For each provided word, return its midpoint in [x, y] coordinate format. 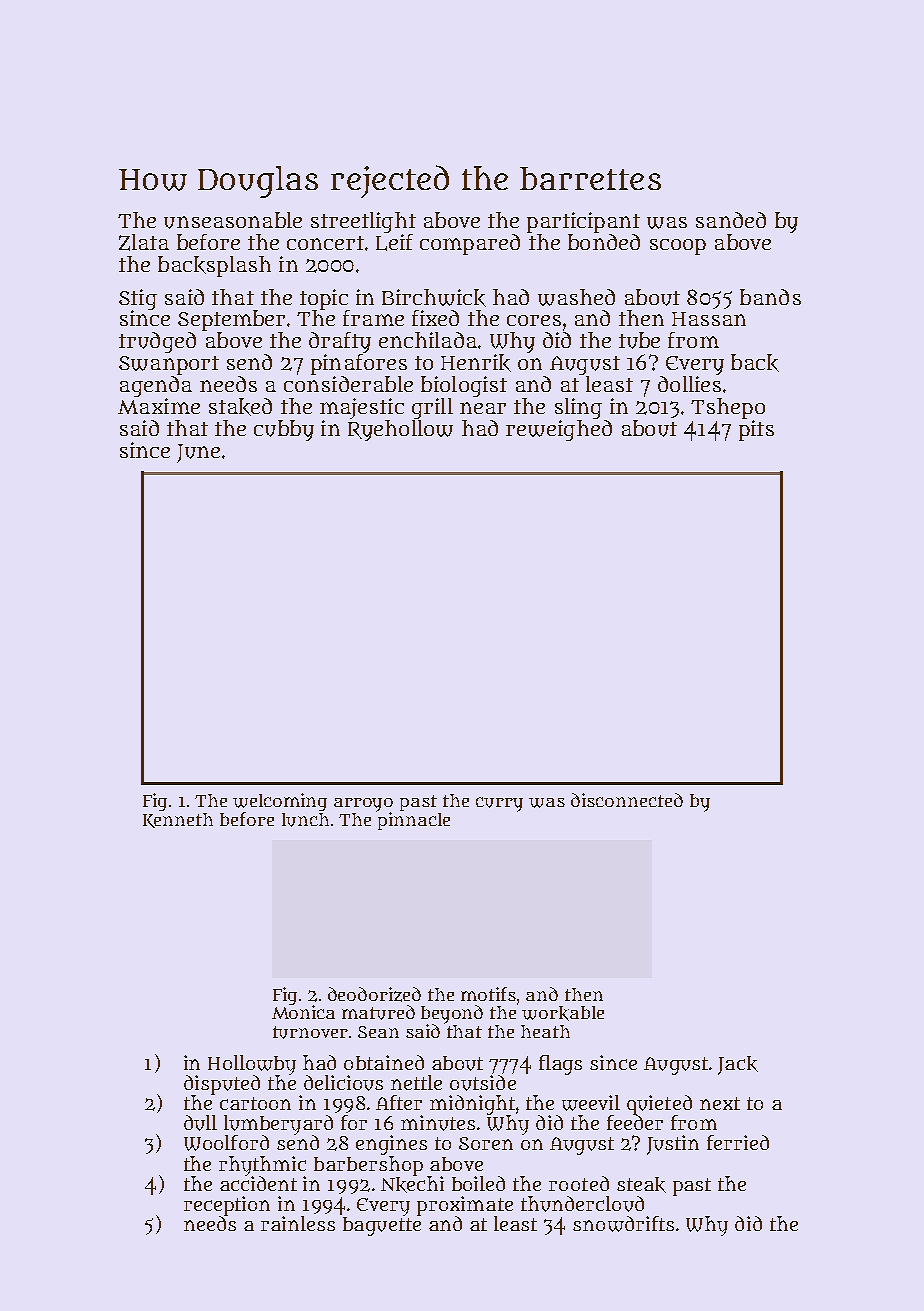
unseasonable [233, 220]
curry [499, 804]
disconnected [627, 800]
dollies [689, 384]
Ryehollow [400, 430]
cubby [284, 430]
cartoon [255, 1103]
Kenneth [178, 820]
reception [227, 1206]
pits [756, 430]
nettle [416, 1082]
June [198, 453]
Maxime [159, 406]
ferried [738, 1142]
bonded [604, 242]
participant [583, 222]
